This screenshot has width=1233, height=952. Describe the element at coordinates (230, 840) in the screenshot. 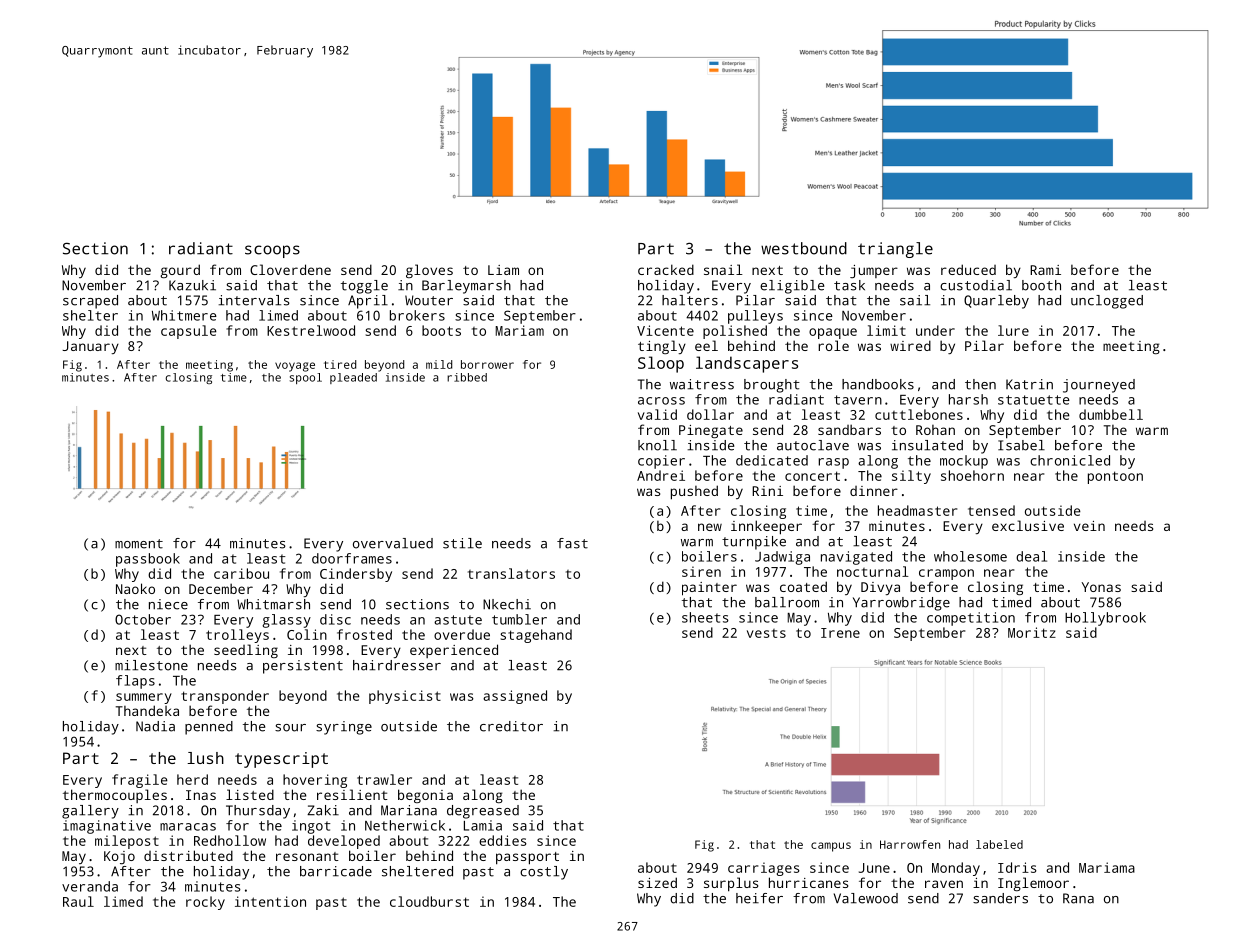

I see `Redhollow` at that location.
